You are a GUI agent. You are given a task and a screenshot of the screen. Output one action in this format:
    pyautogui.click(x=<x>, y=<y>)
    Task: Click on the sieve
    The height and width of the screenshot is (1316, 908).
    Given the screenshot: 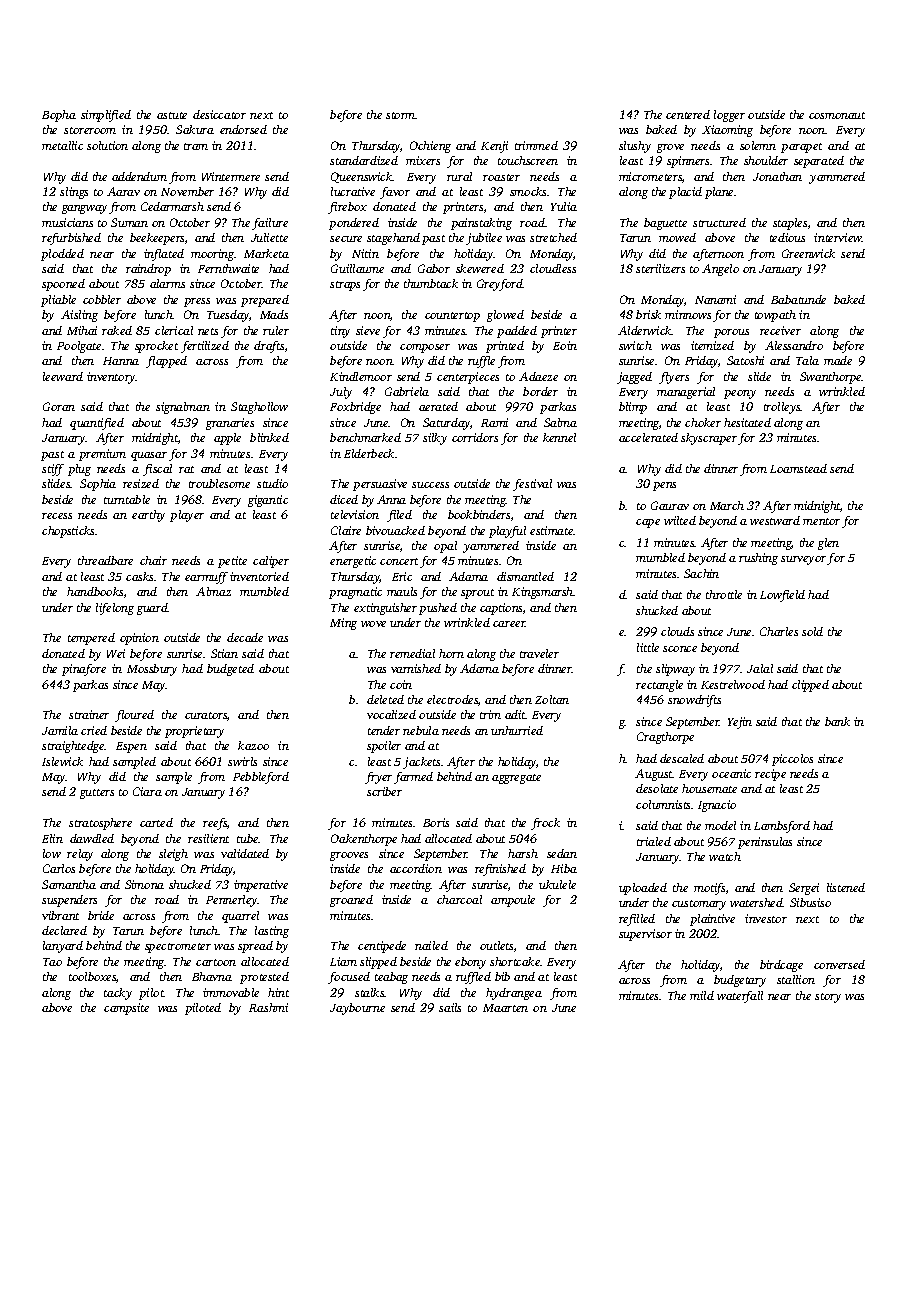 What is the action you would take?
    pyautogui.click(x=368, y=330)
